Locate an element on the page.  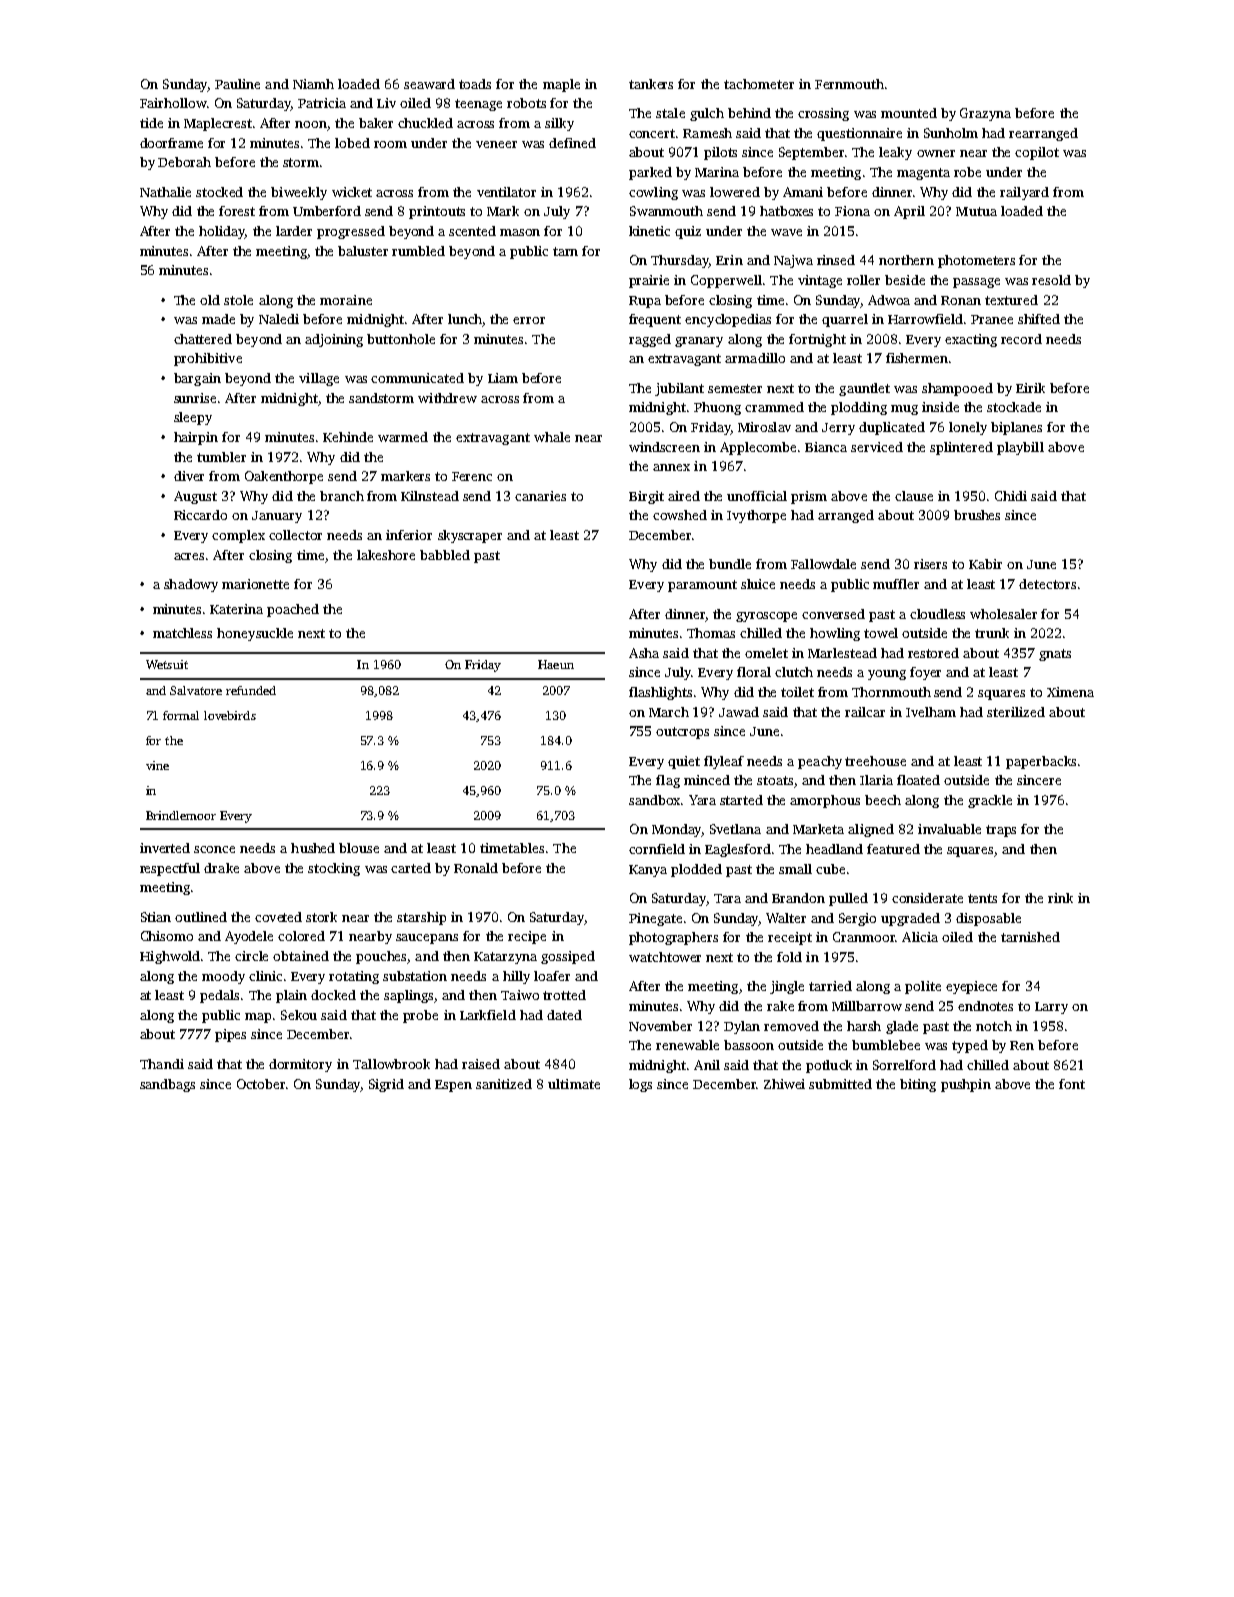
August is located at coordinates (195, 497).
